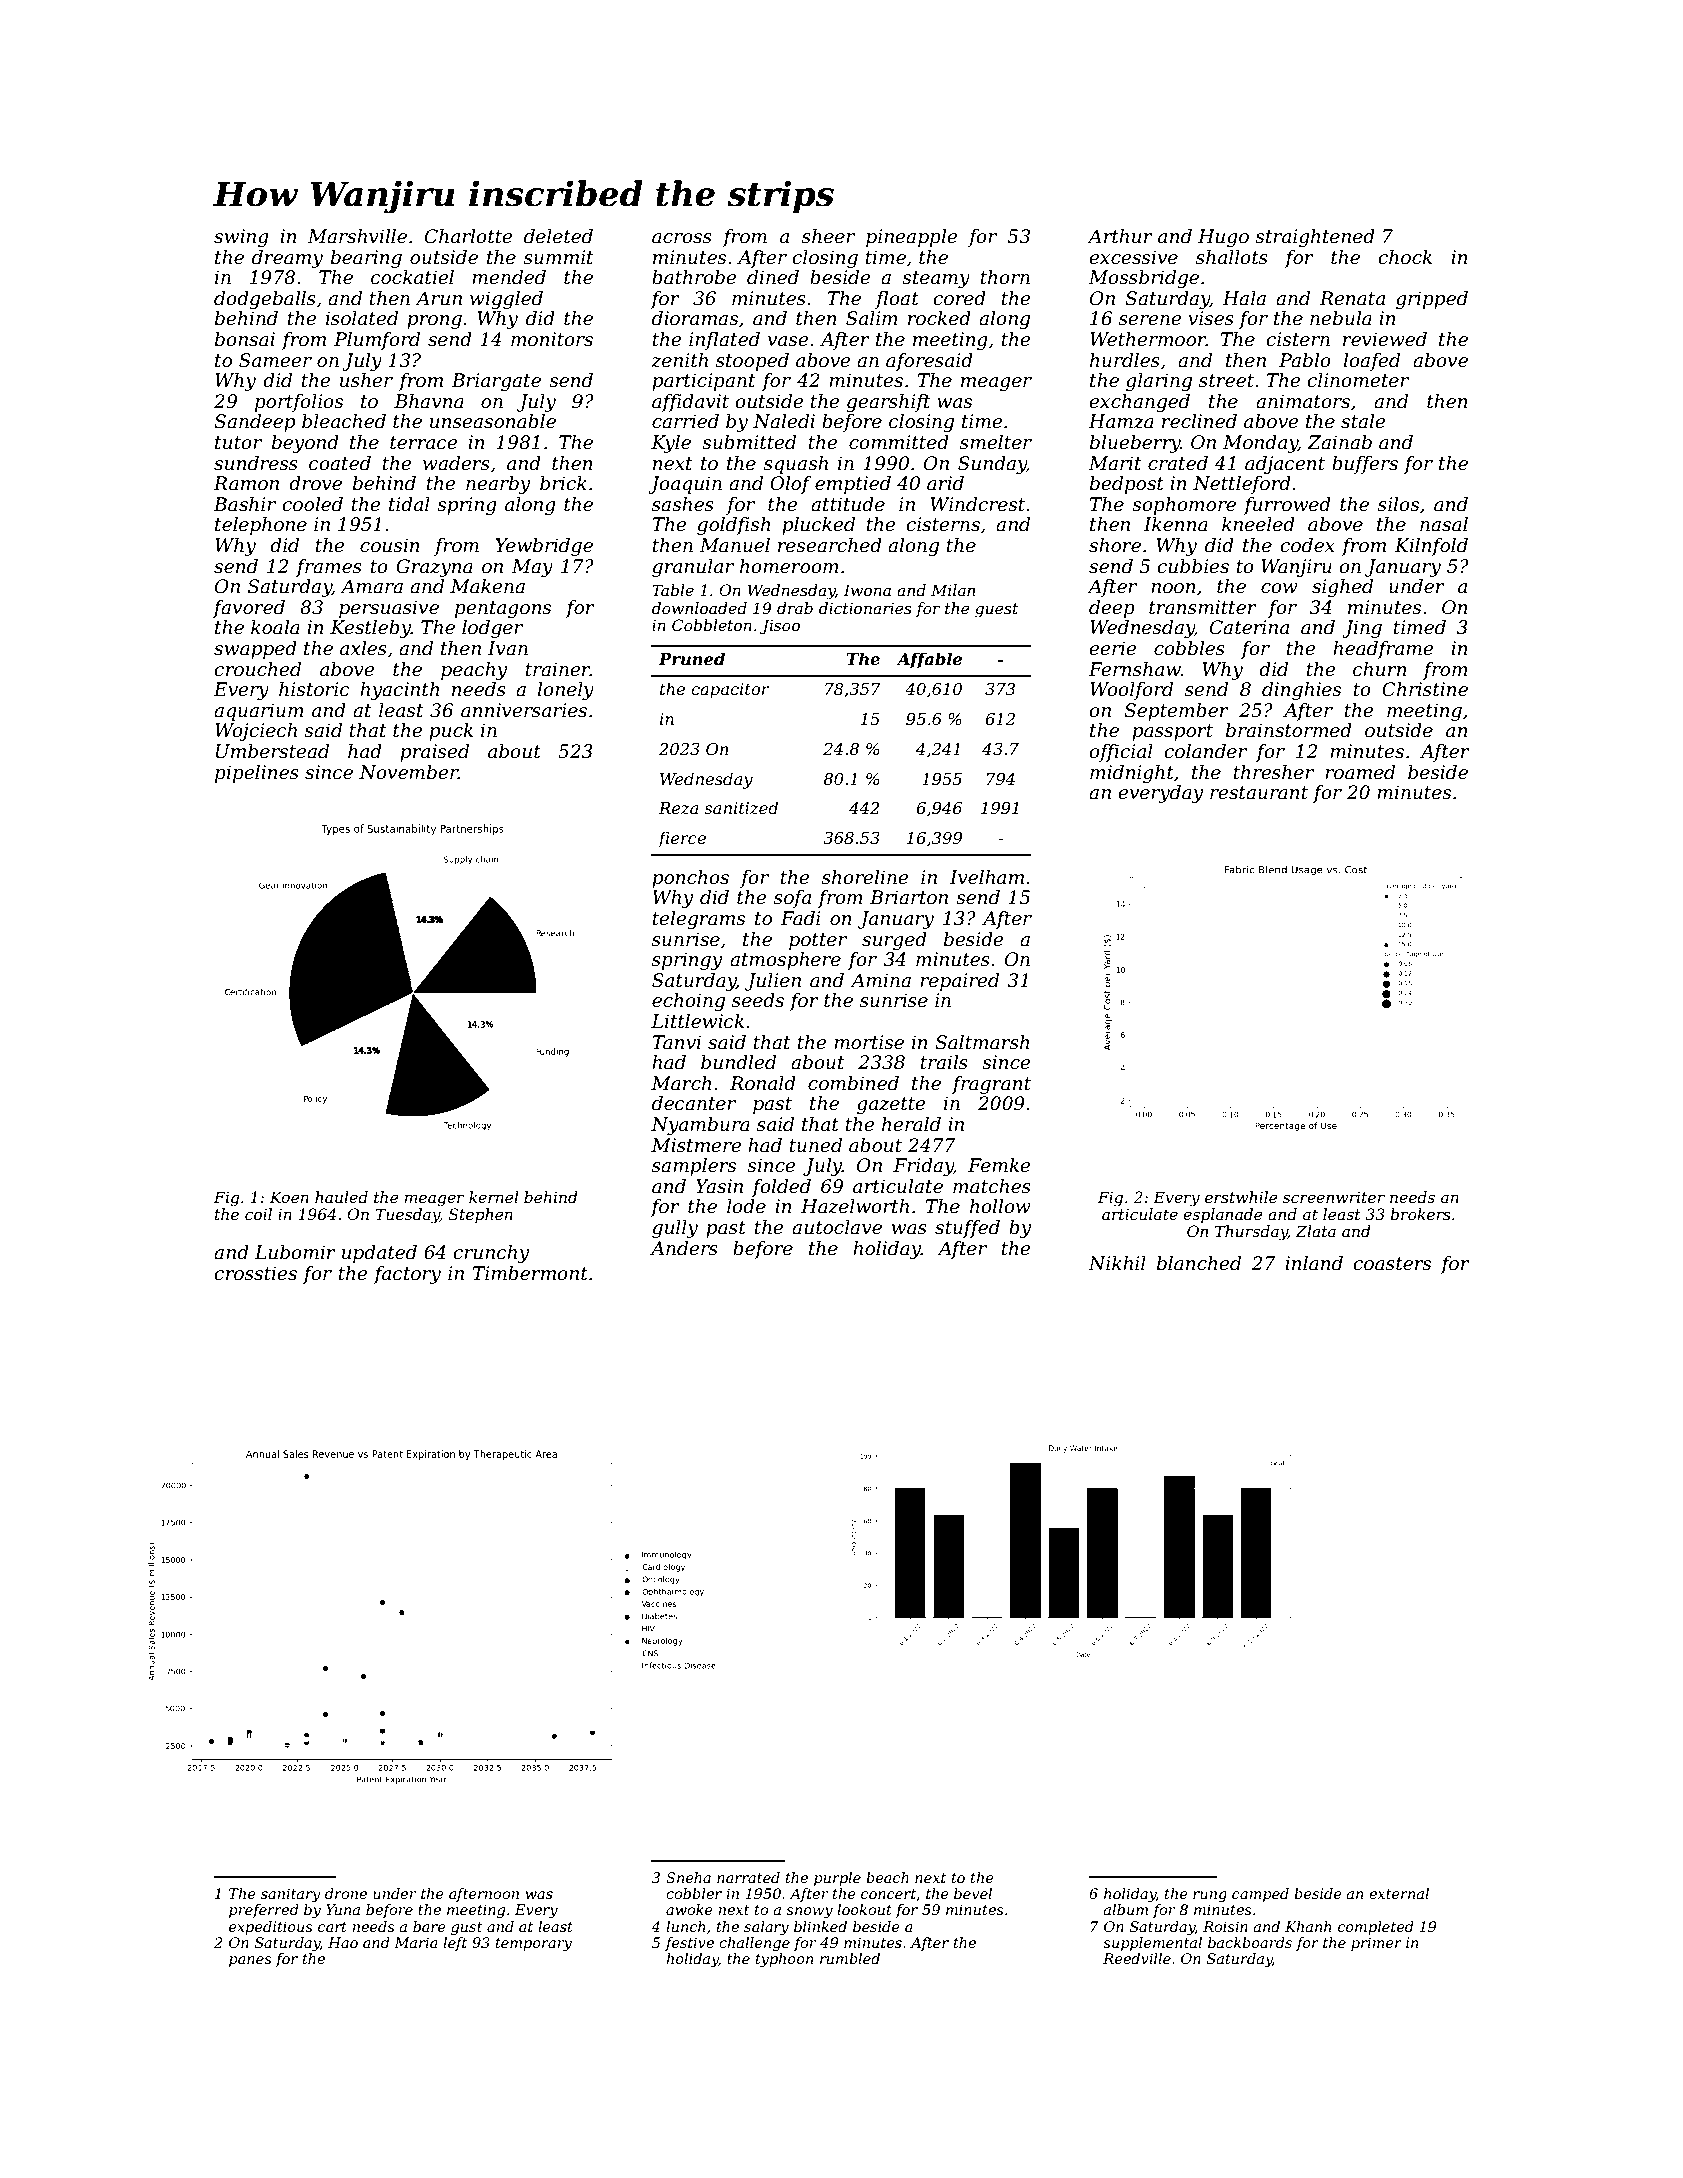 The height and width of the screenshot is (2178, 1683). What do you see at coordinates (1199, 1263) in the screenshot?
I see `blanched` at bounding box center [1199, 1263].
